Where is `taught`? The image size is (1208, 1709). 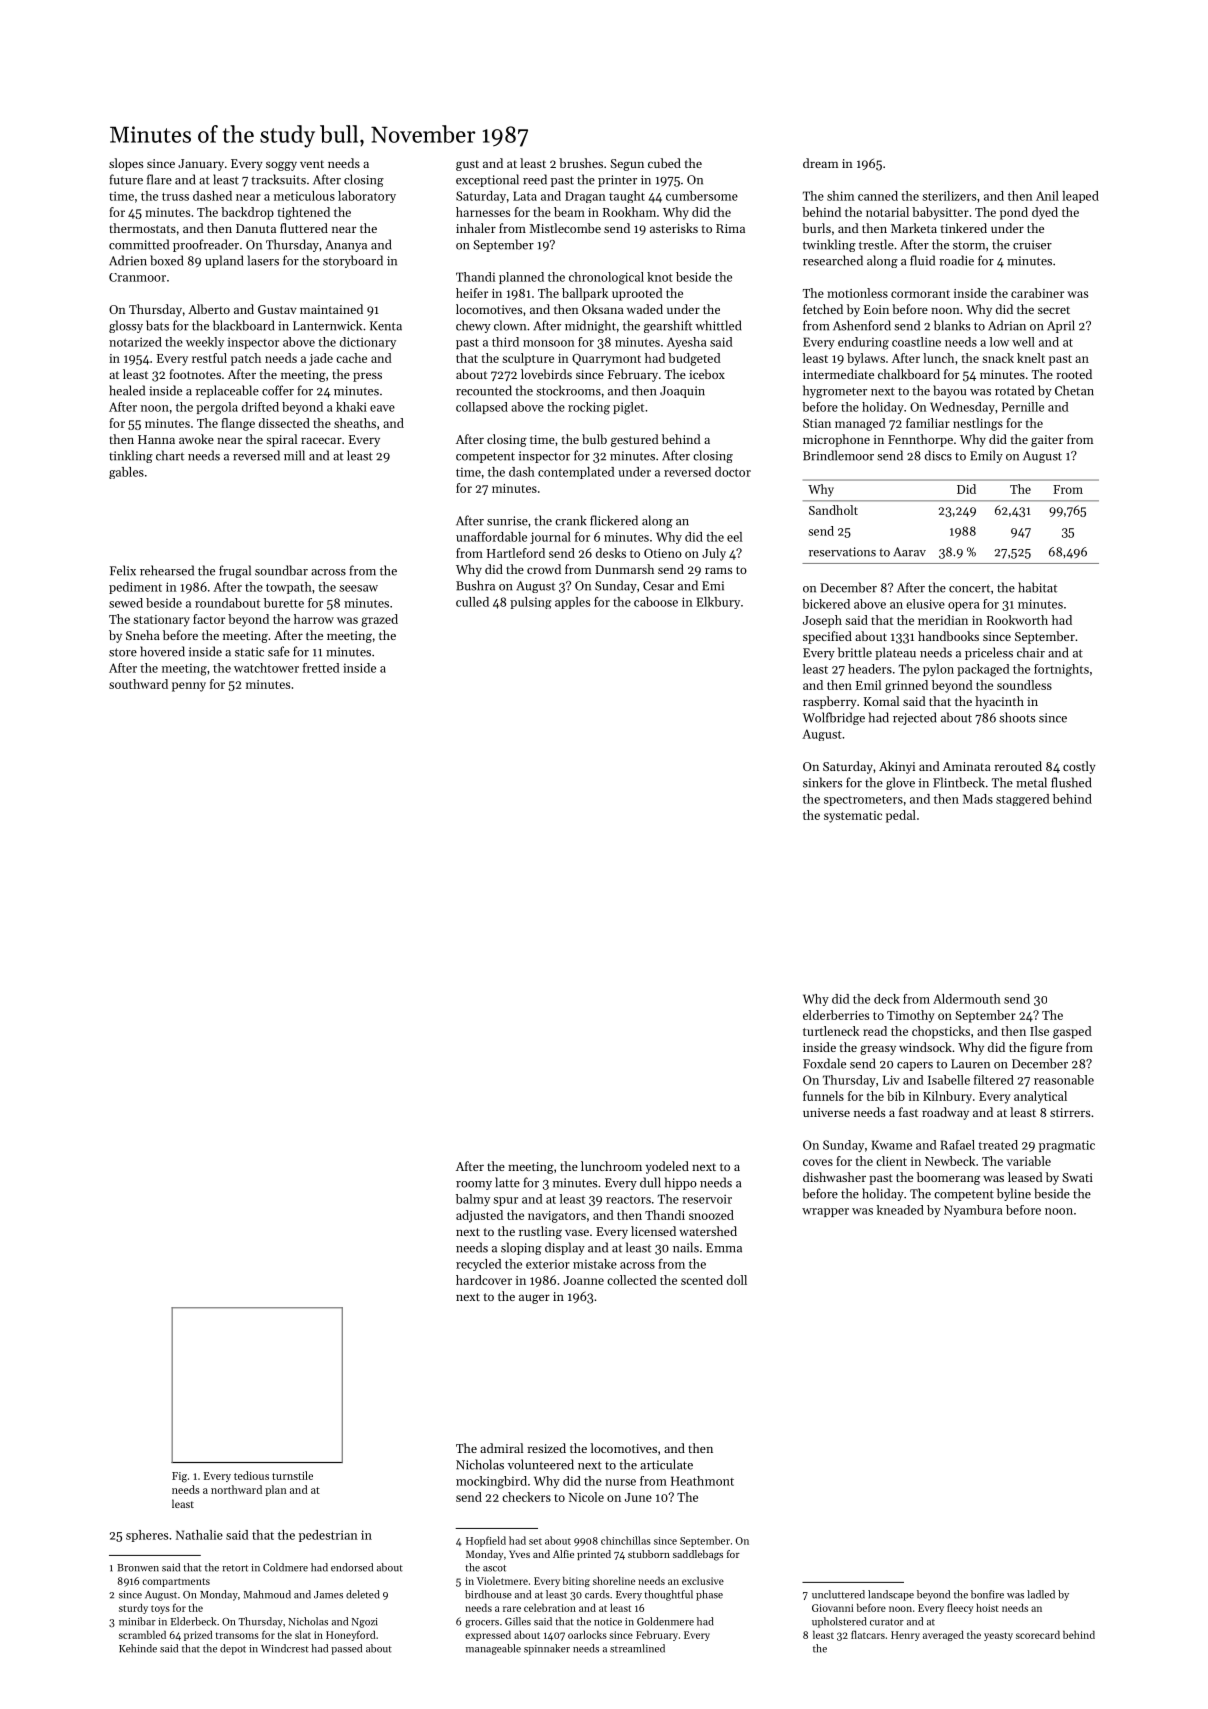 taught is located at coordinates (627, 197).
